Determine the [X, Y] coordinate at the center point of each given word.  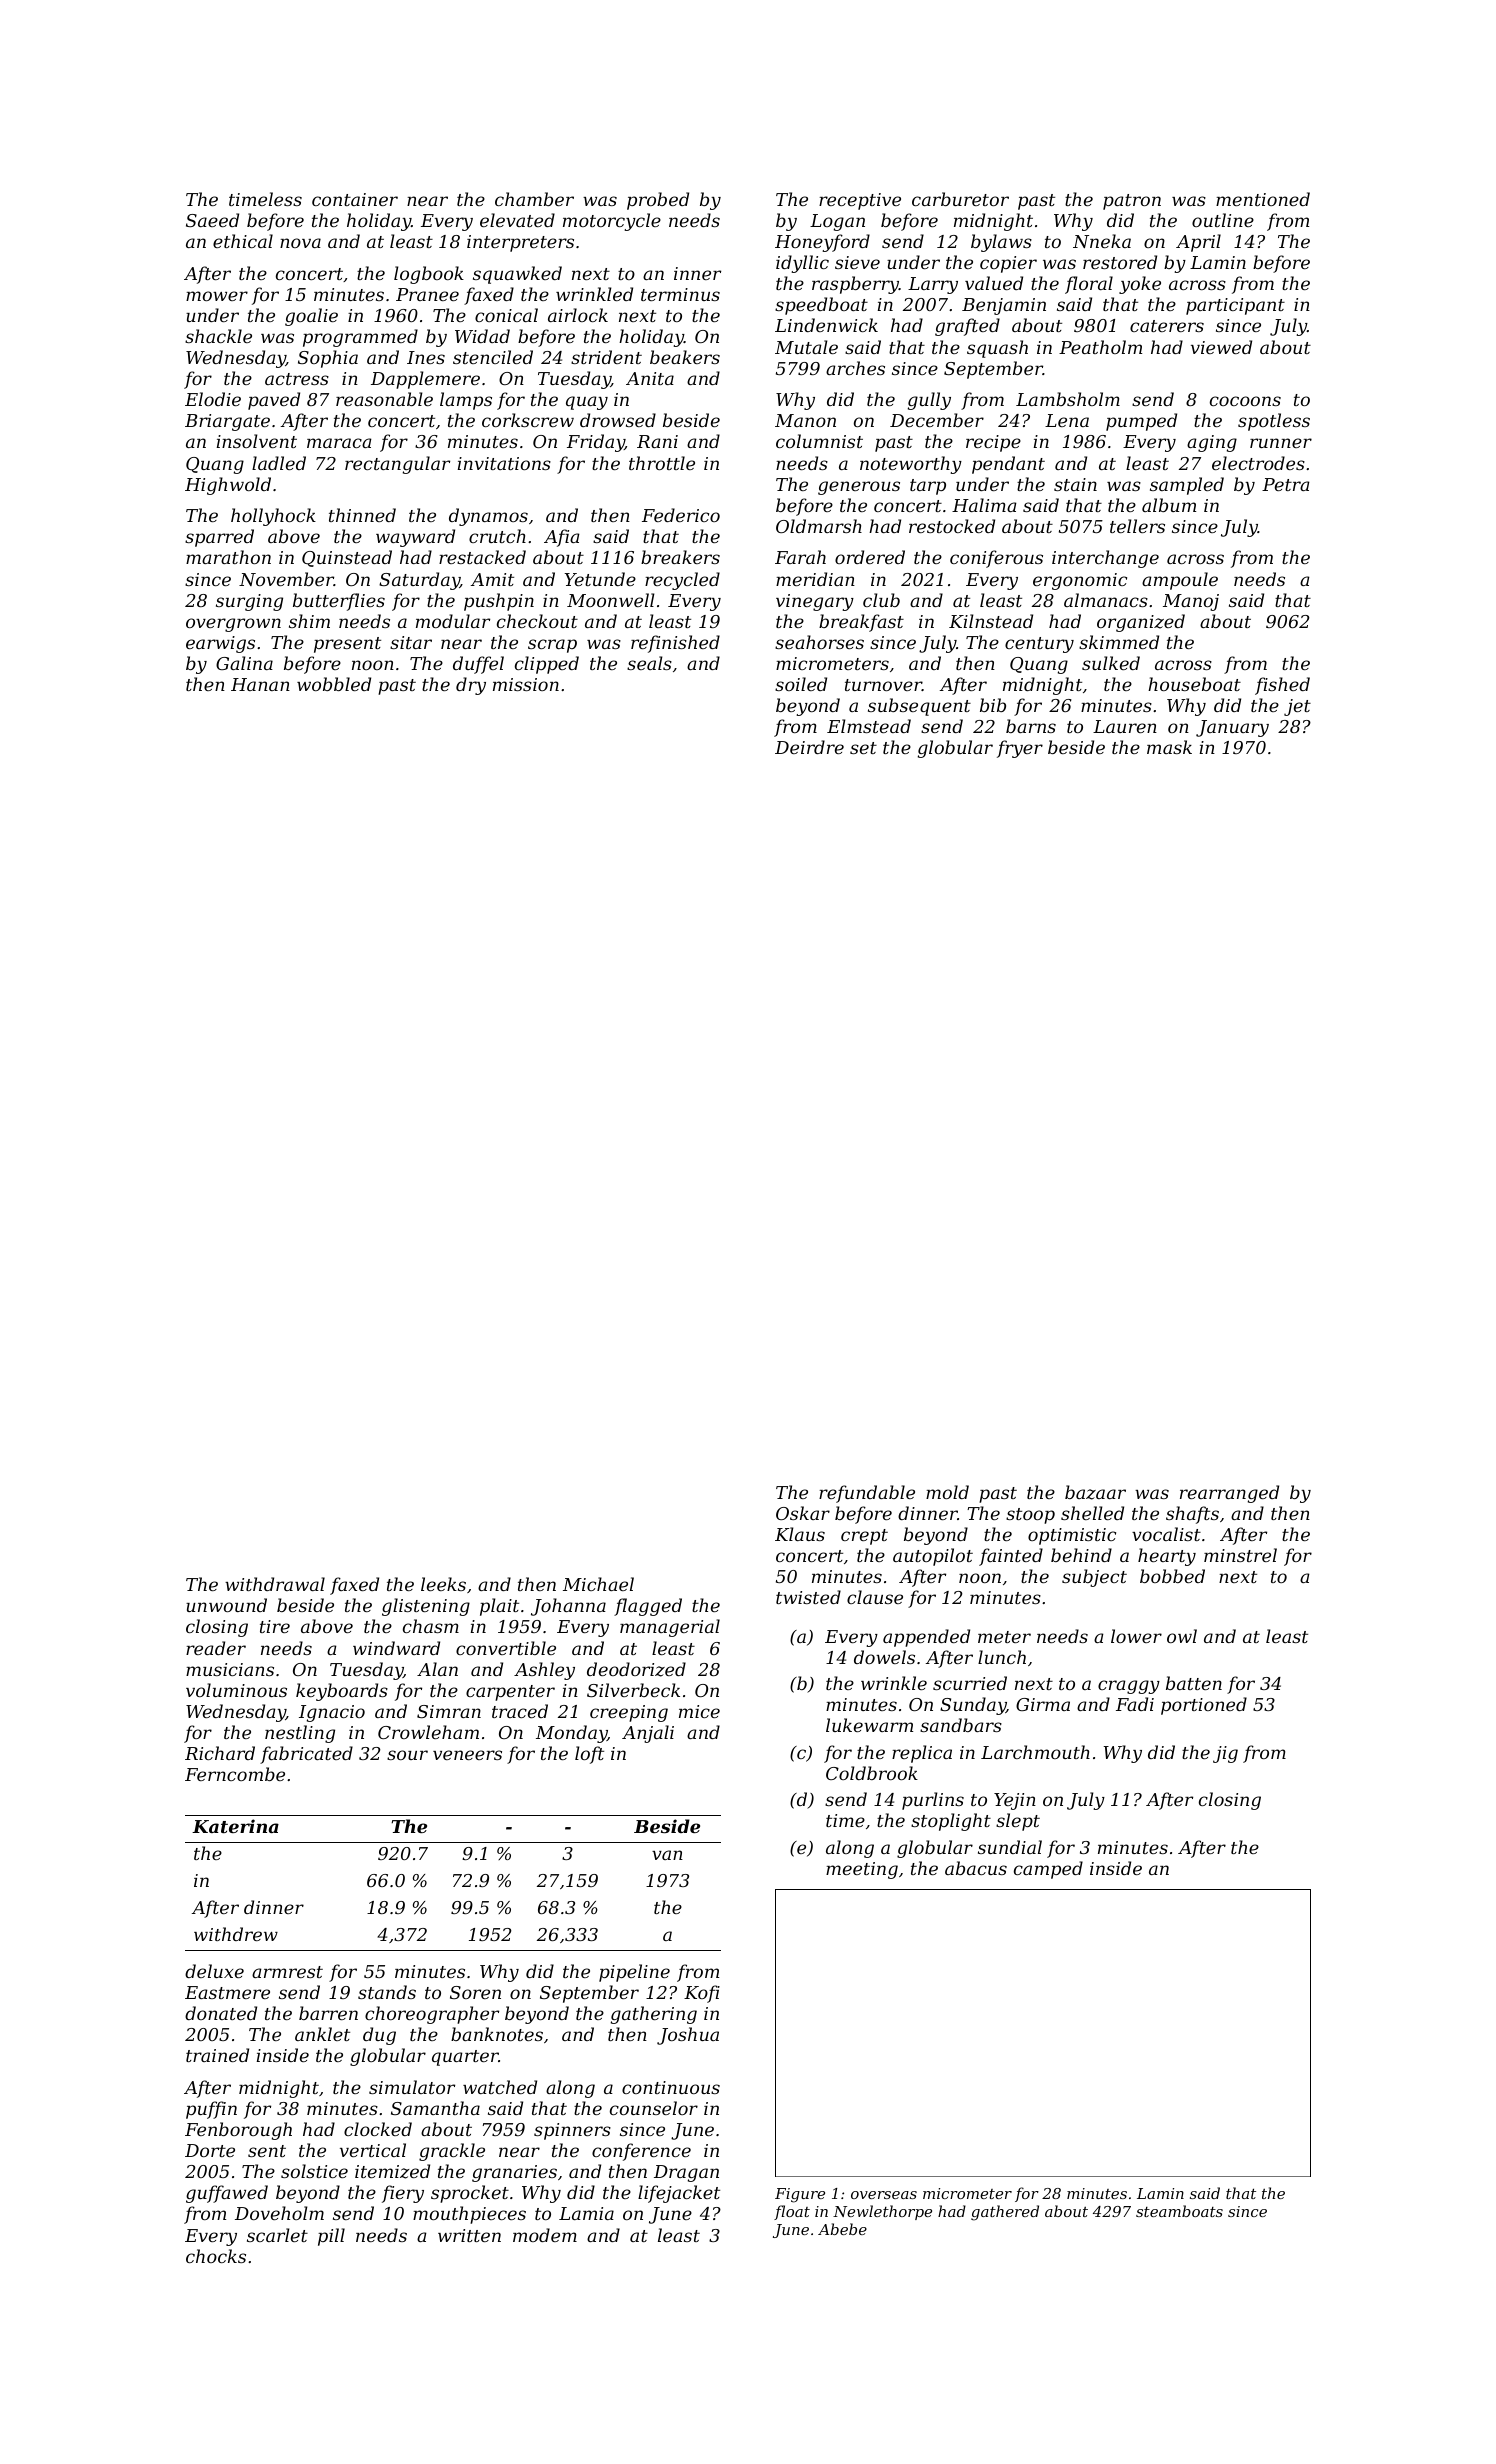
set [863, 748]
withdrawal [275, 1584]
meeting [862, 1870]
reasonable [384, 399]
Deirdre [809, 747]
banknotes [497, 2034]
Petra [1286, 484]
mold [947, 1492]
